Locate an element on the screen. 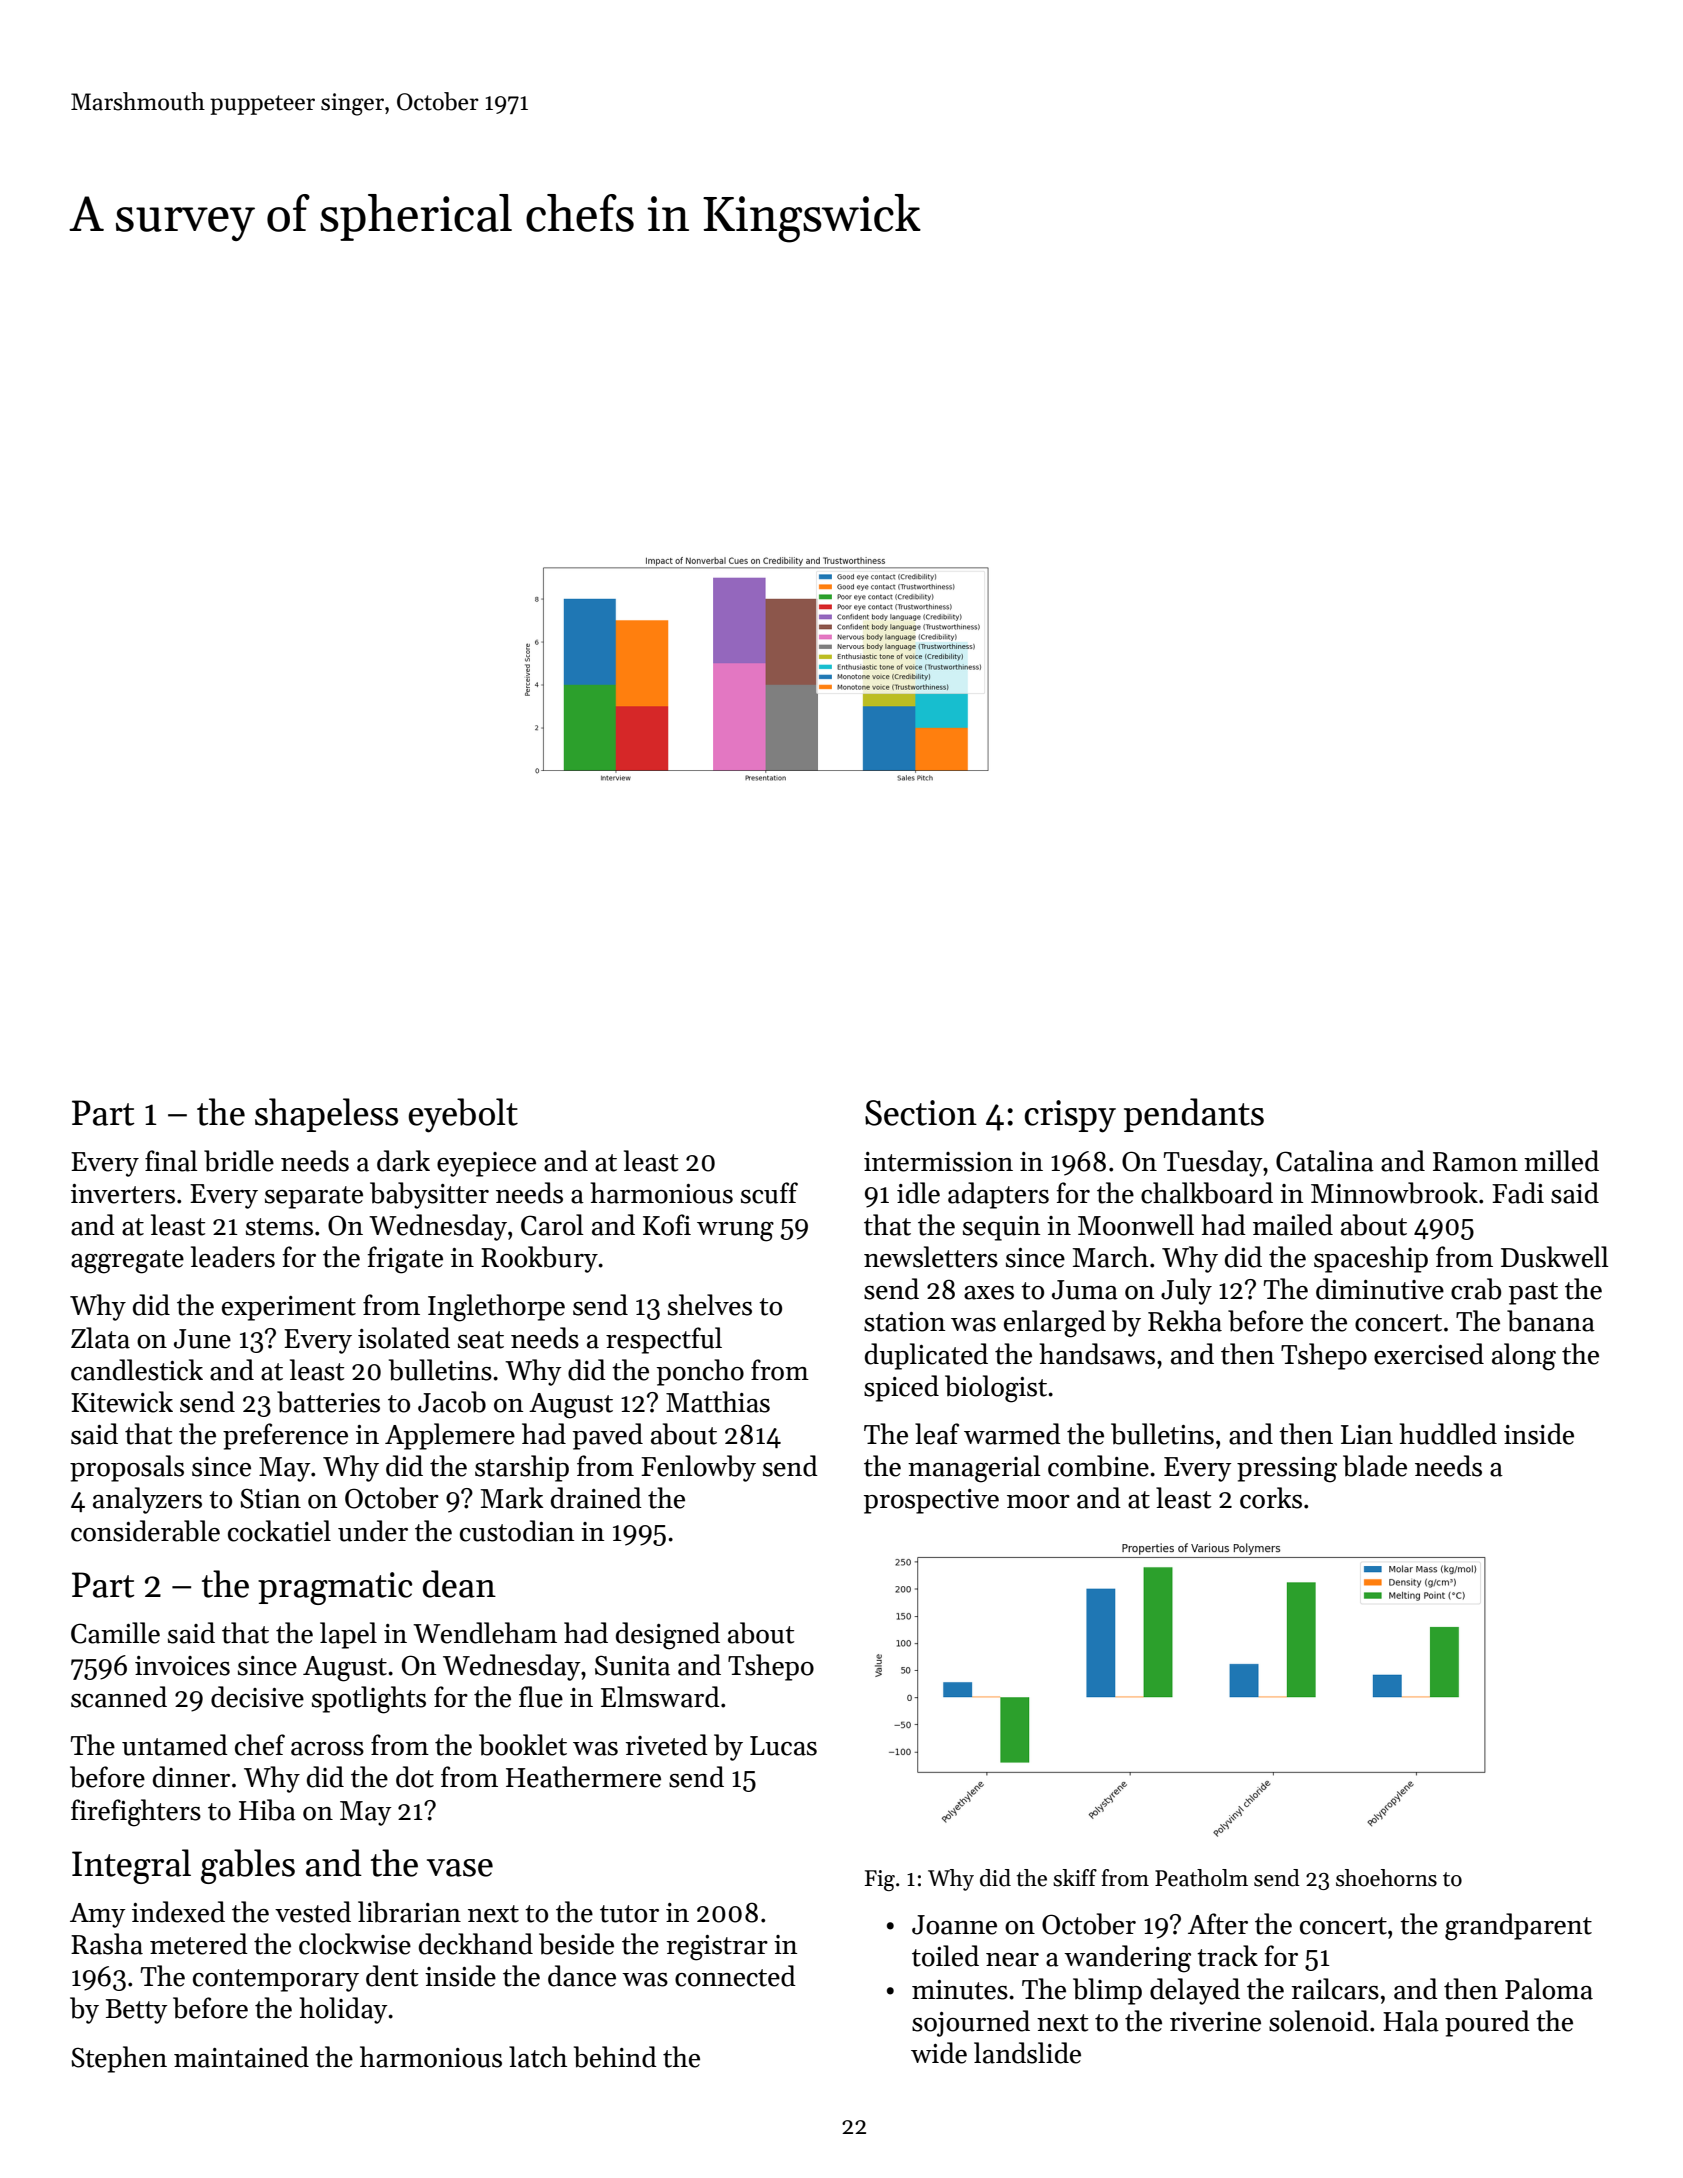 Image resolution: width=1683 pixels, height=2178 pixels. skiff is located at coordinates (1075, 1878).
